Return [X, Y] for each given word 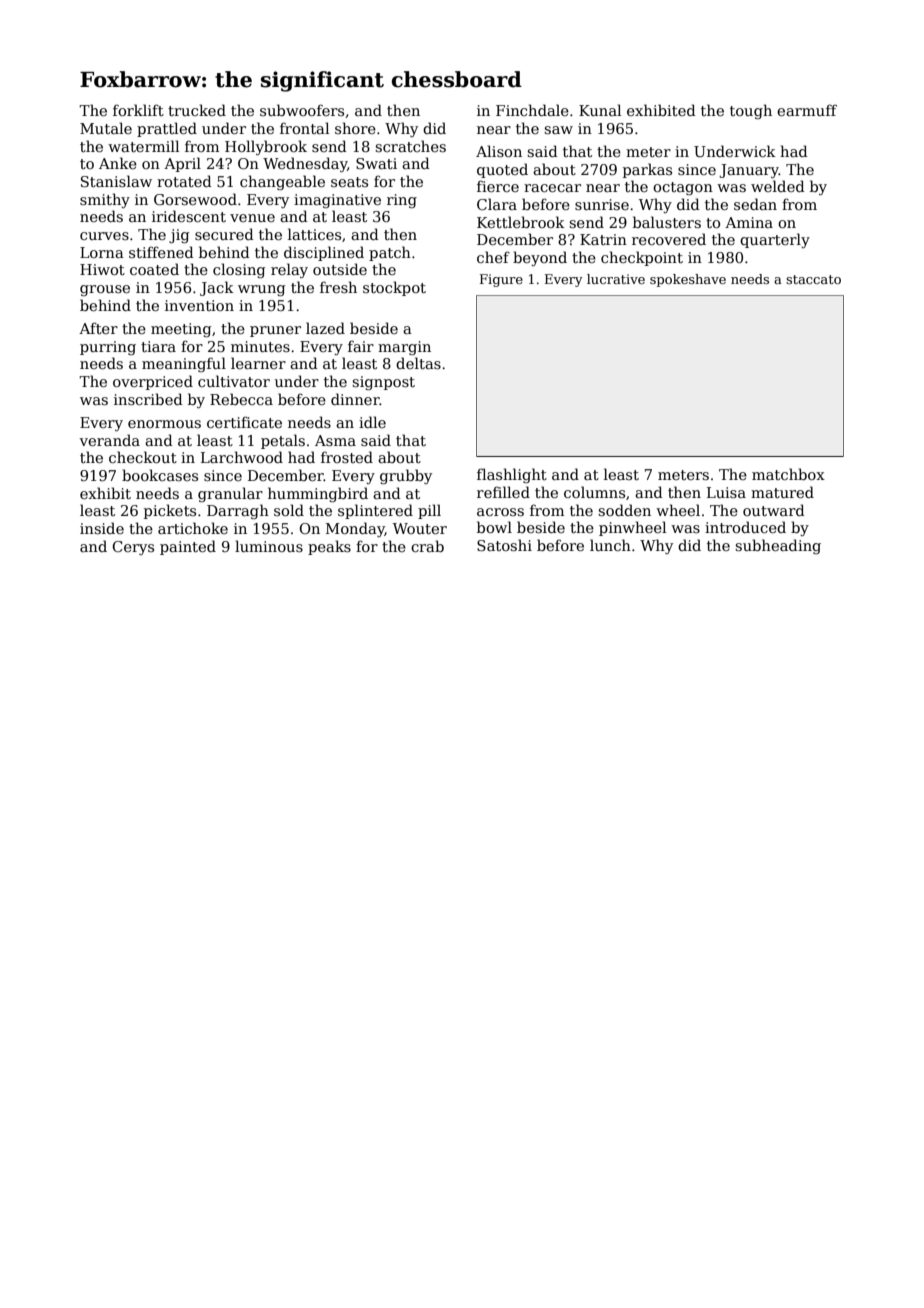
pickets [170, 511]
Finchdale [532, 110]
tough [751, 111]
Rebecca [241, 399]
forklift [138, 110]
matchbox [788, 474]
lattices [314, 234]
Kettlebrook [521, 222]
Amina [749, 222]
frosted [347, 457]
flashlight [512, 475]
